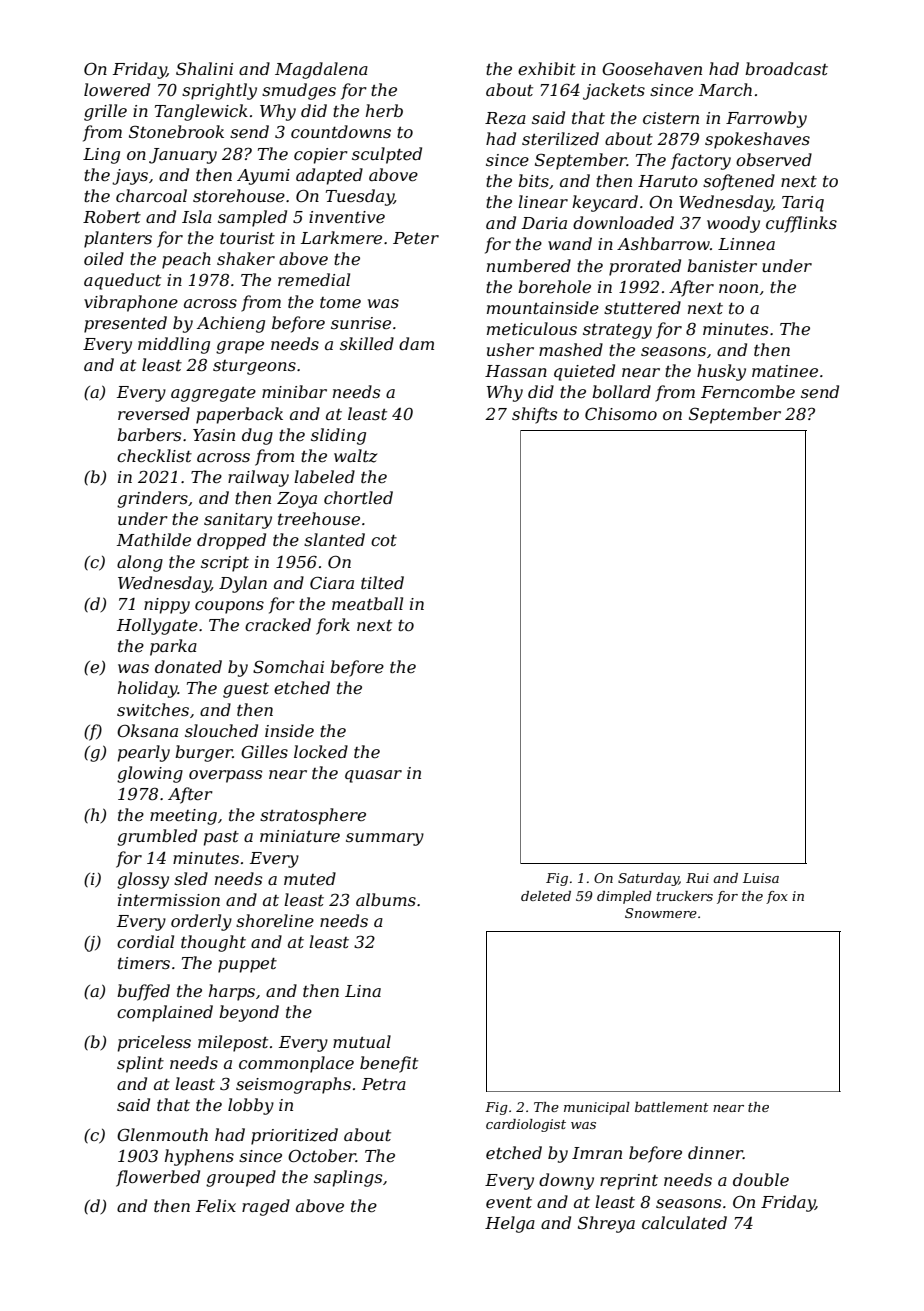  Describe the element at coordinates (547, 68) in the document. I see `exhibit` at that location.
